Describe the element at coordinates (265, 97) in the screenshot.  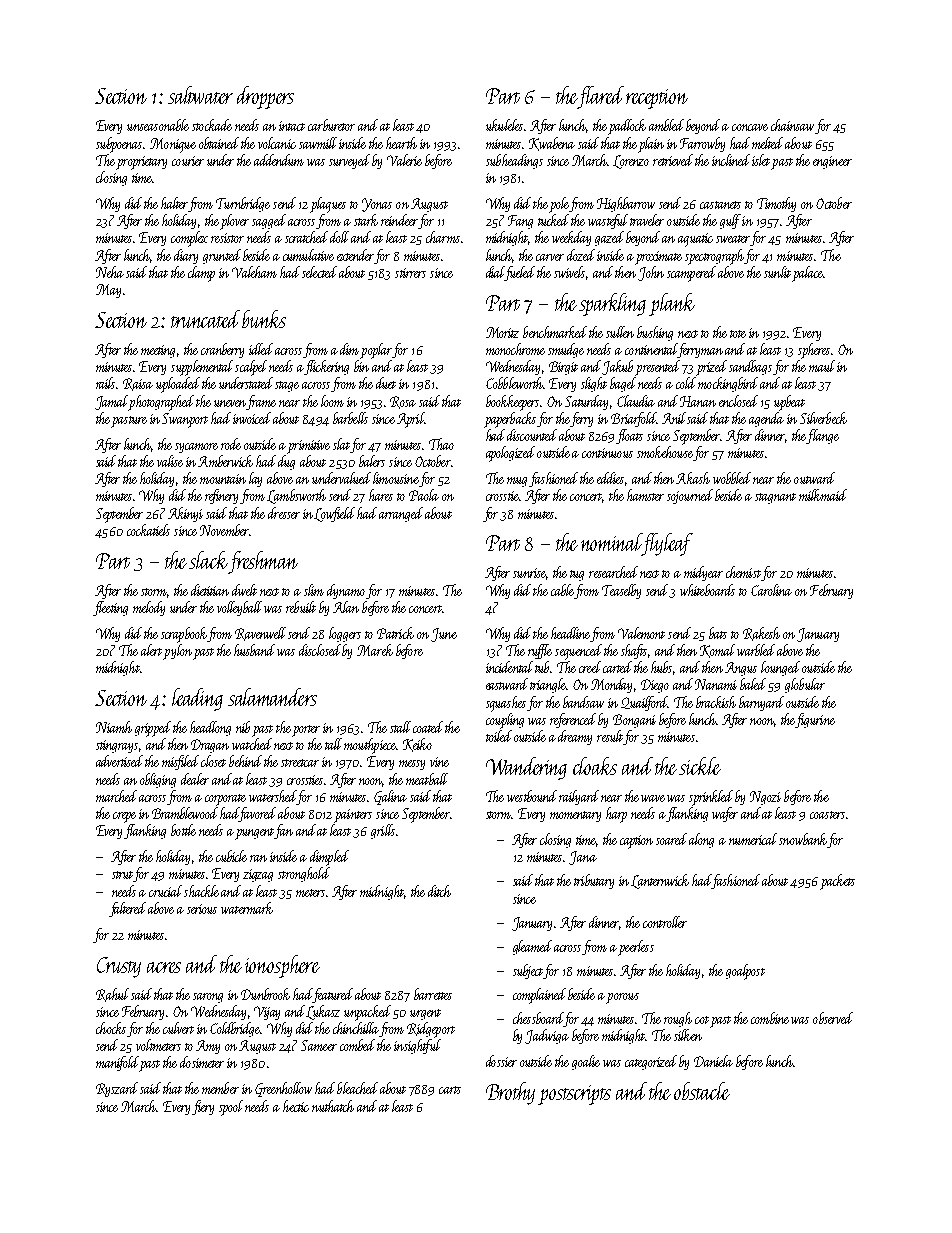
I see `droppers` at that location.
